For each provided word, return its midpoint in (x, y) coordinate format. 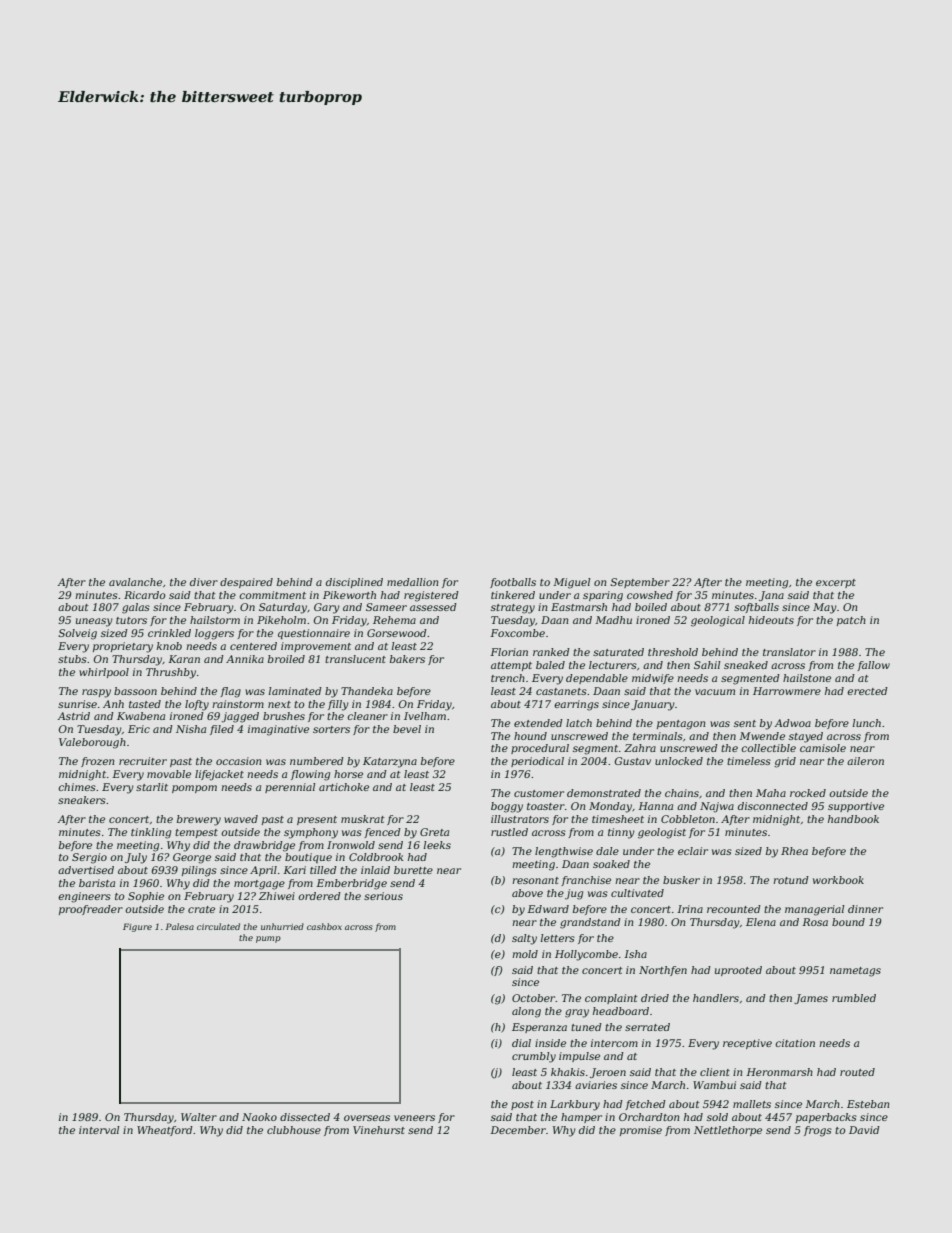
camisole (823, 748)
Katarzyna (390, 762)
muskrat (363, 819)
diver (204, 582)
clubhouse (294, 1130)
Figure (137, 927)
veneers (414, 1118)
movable (169, 774)
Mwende (762, 736)
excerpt (836, 583)
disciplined (354, 583)
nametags (855, 972)
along (526, 1012)
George (192, 858)
